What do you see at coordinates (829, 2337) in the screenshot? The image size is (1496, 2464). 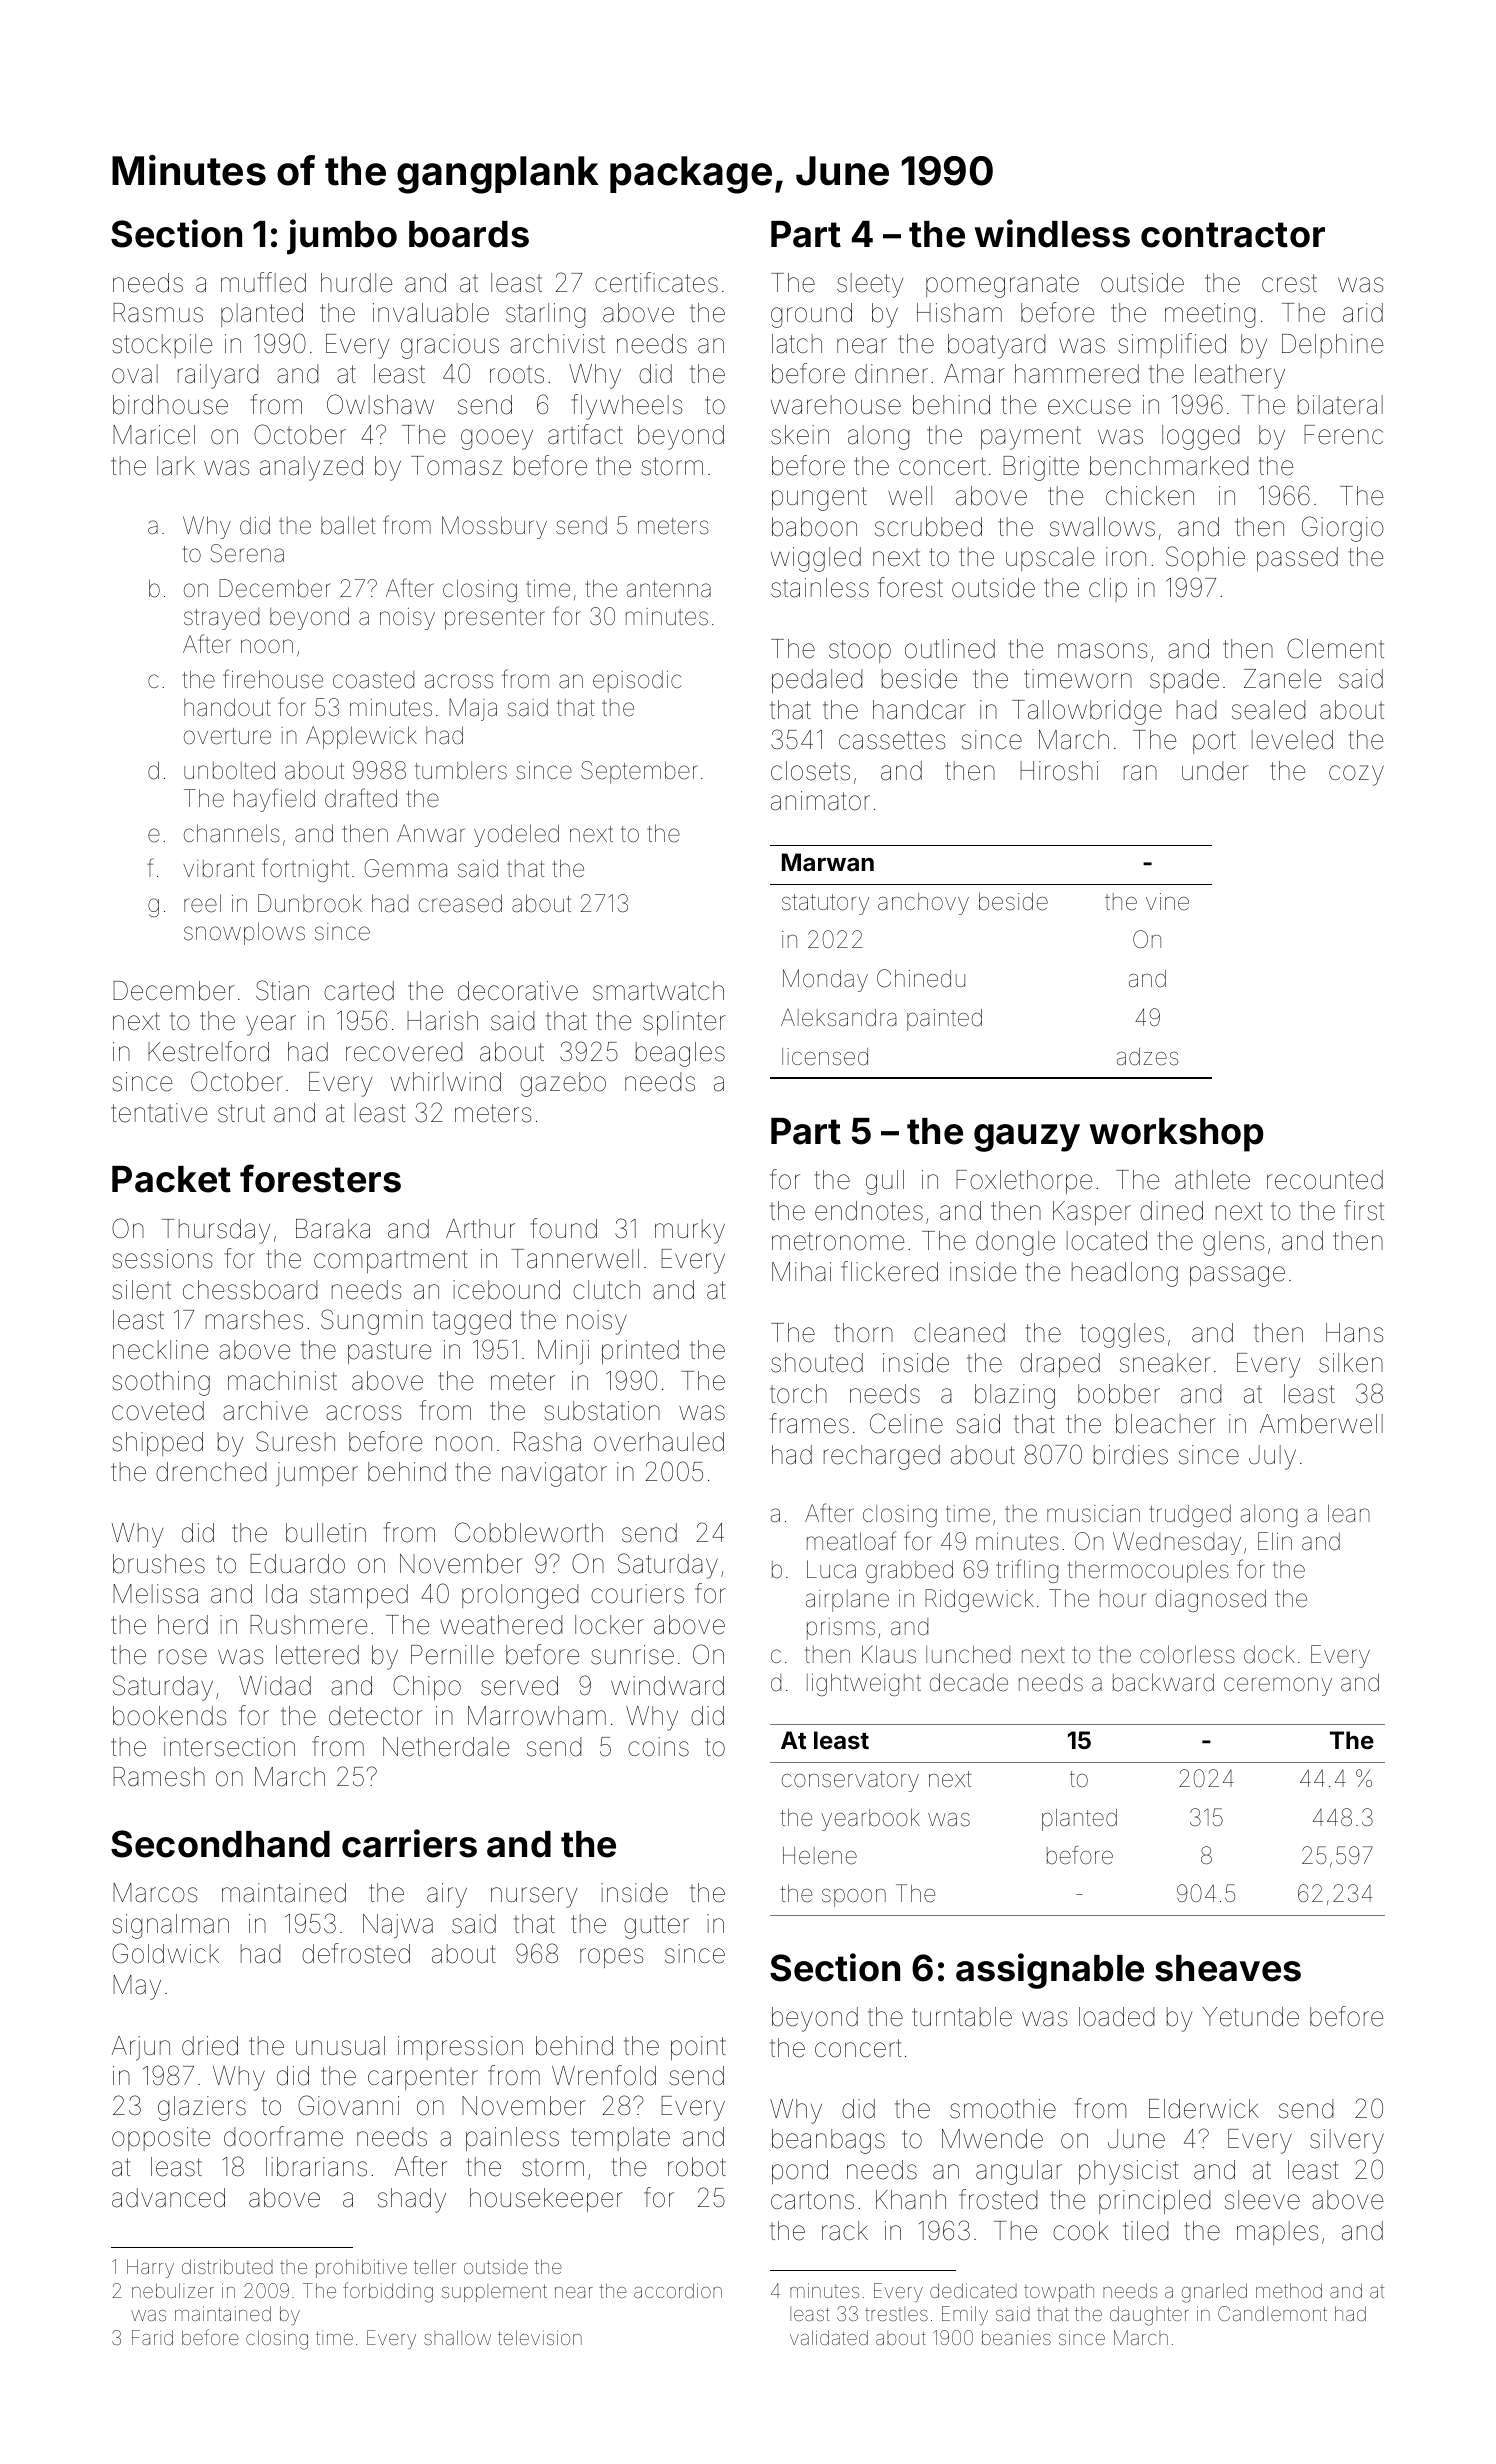 I see `validated` at bounding box center [829, 2337].
